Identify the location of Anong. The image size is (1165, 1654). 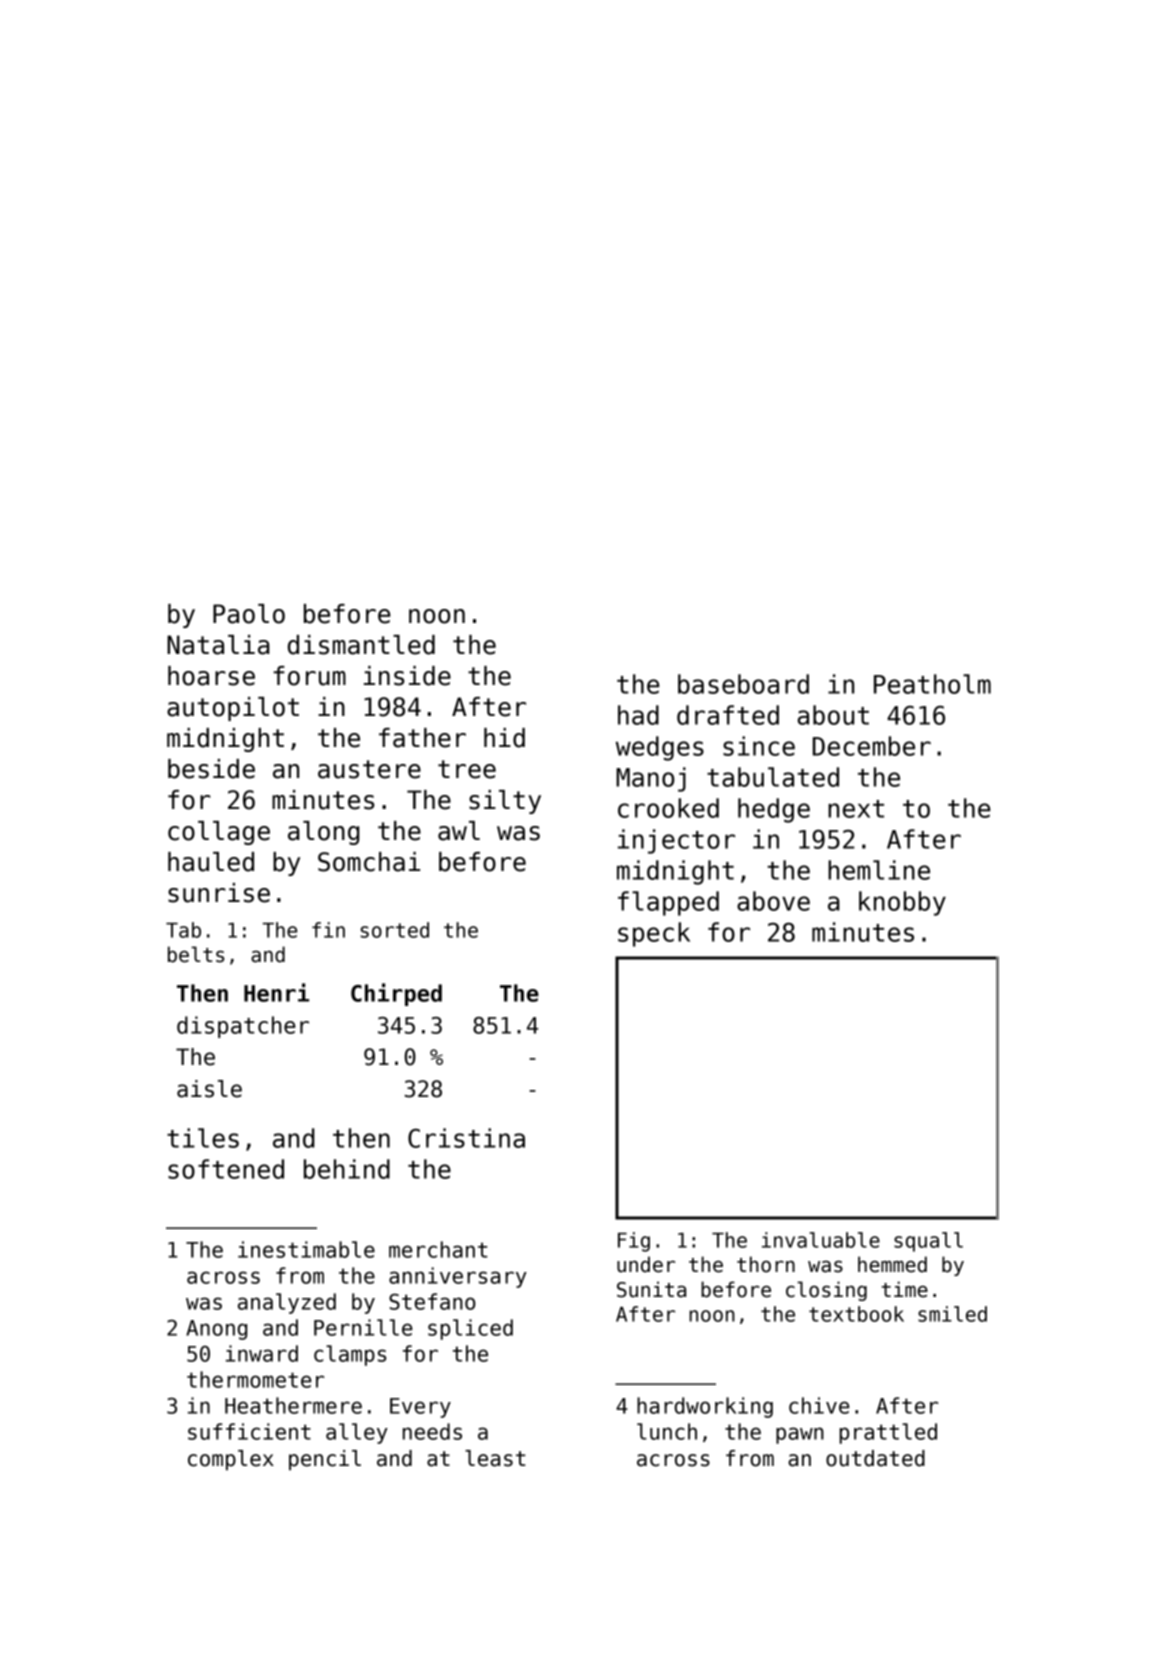
(216, 1330).
